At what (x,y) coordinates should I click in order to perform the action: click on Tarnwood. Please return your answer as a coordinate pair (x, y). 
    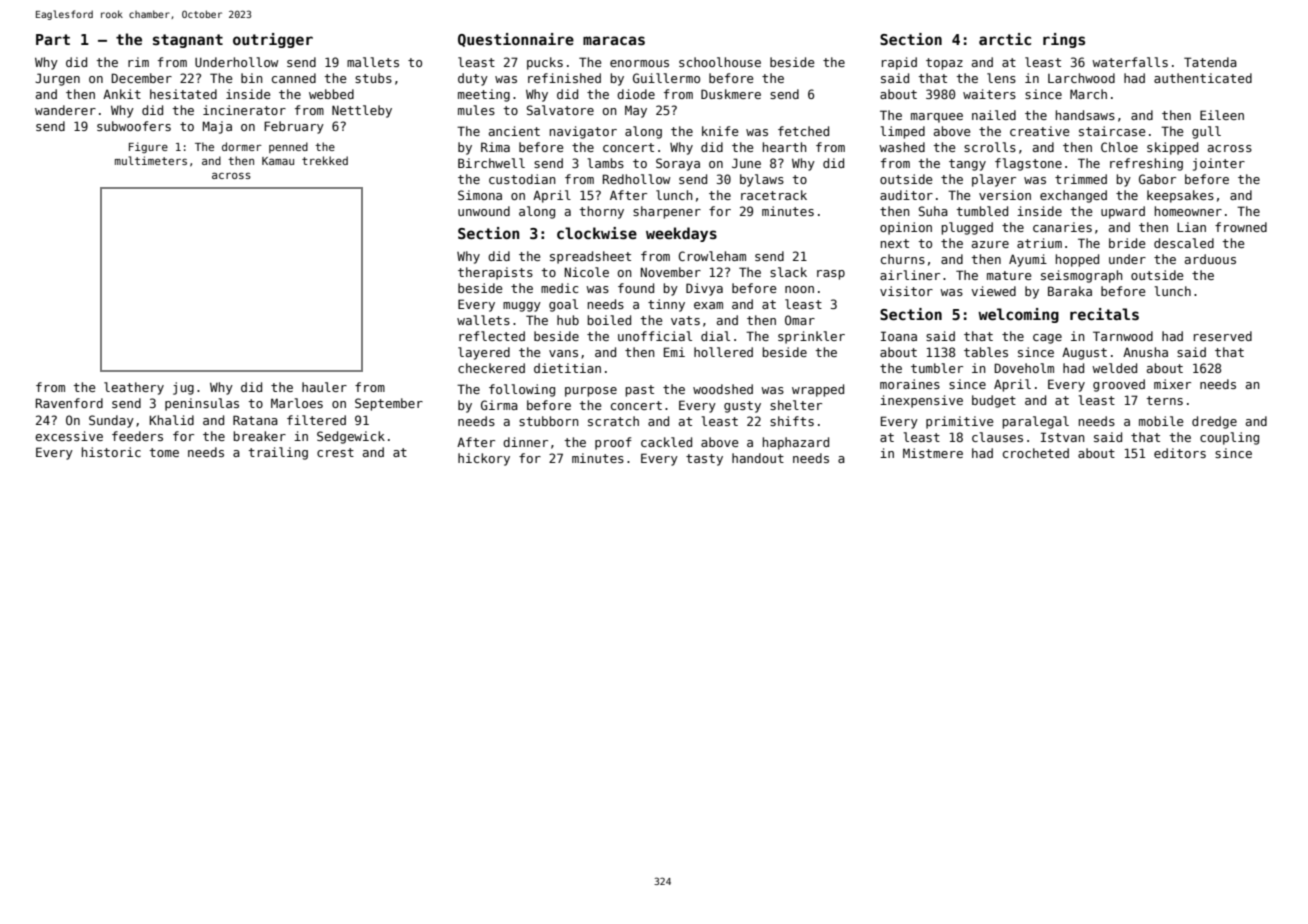
    Looking at the image, I should click on (1123, 336).
